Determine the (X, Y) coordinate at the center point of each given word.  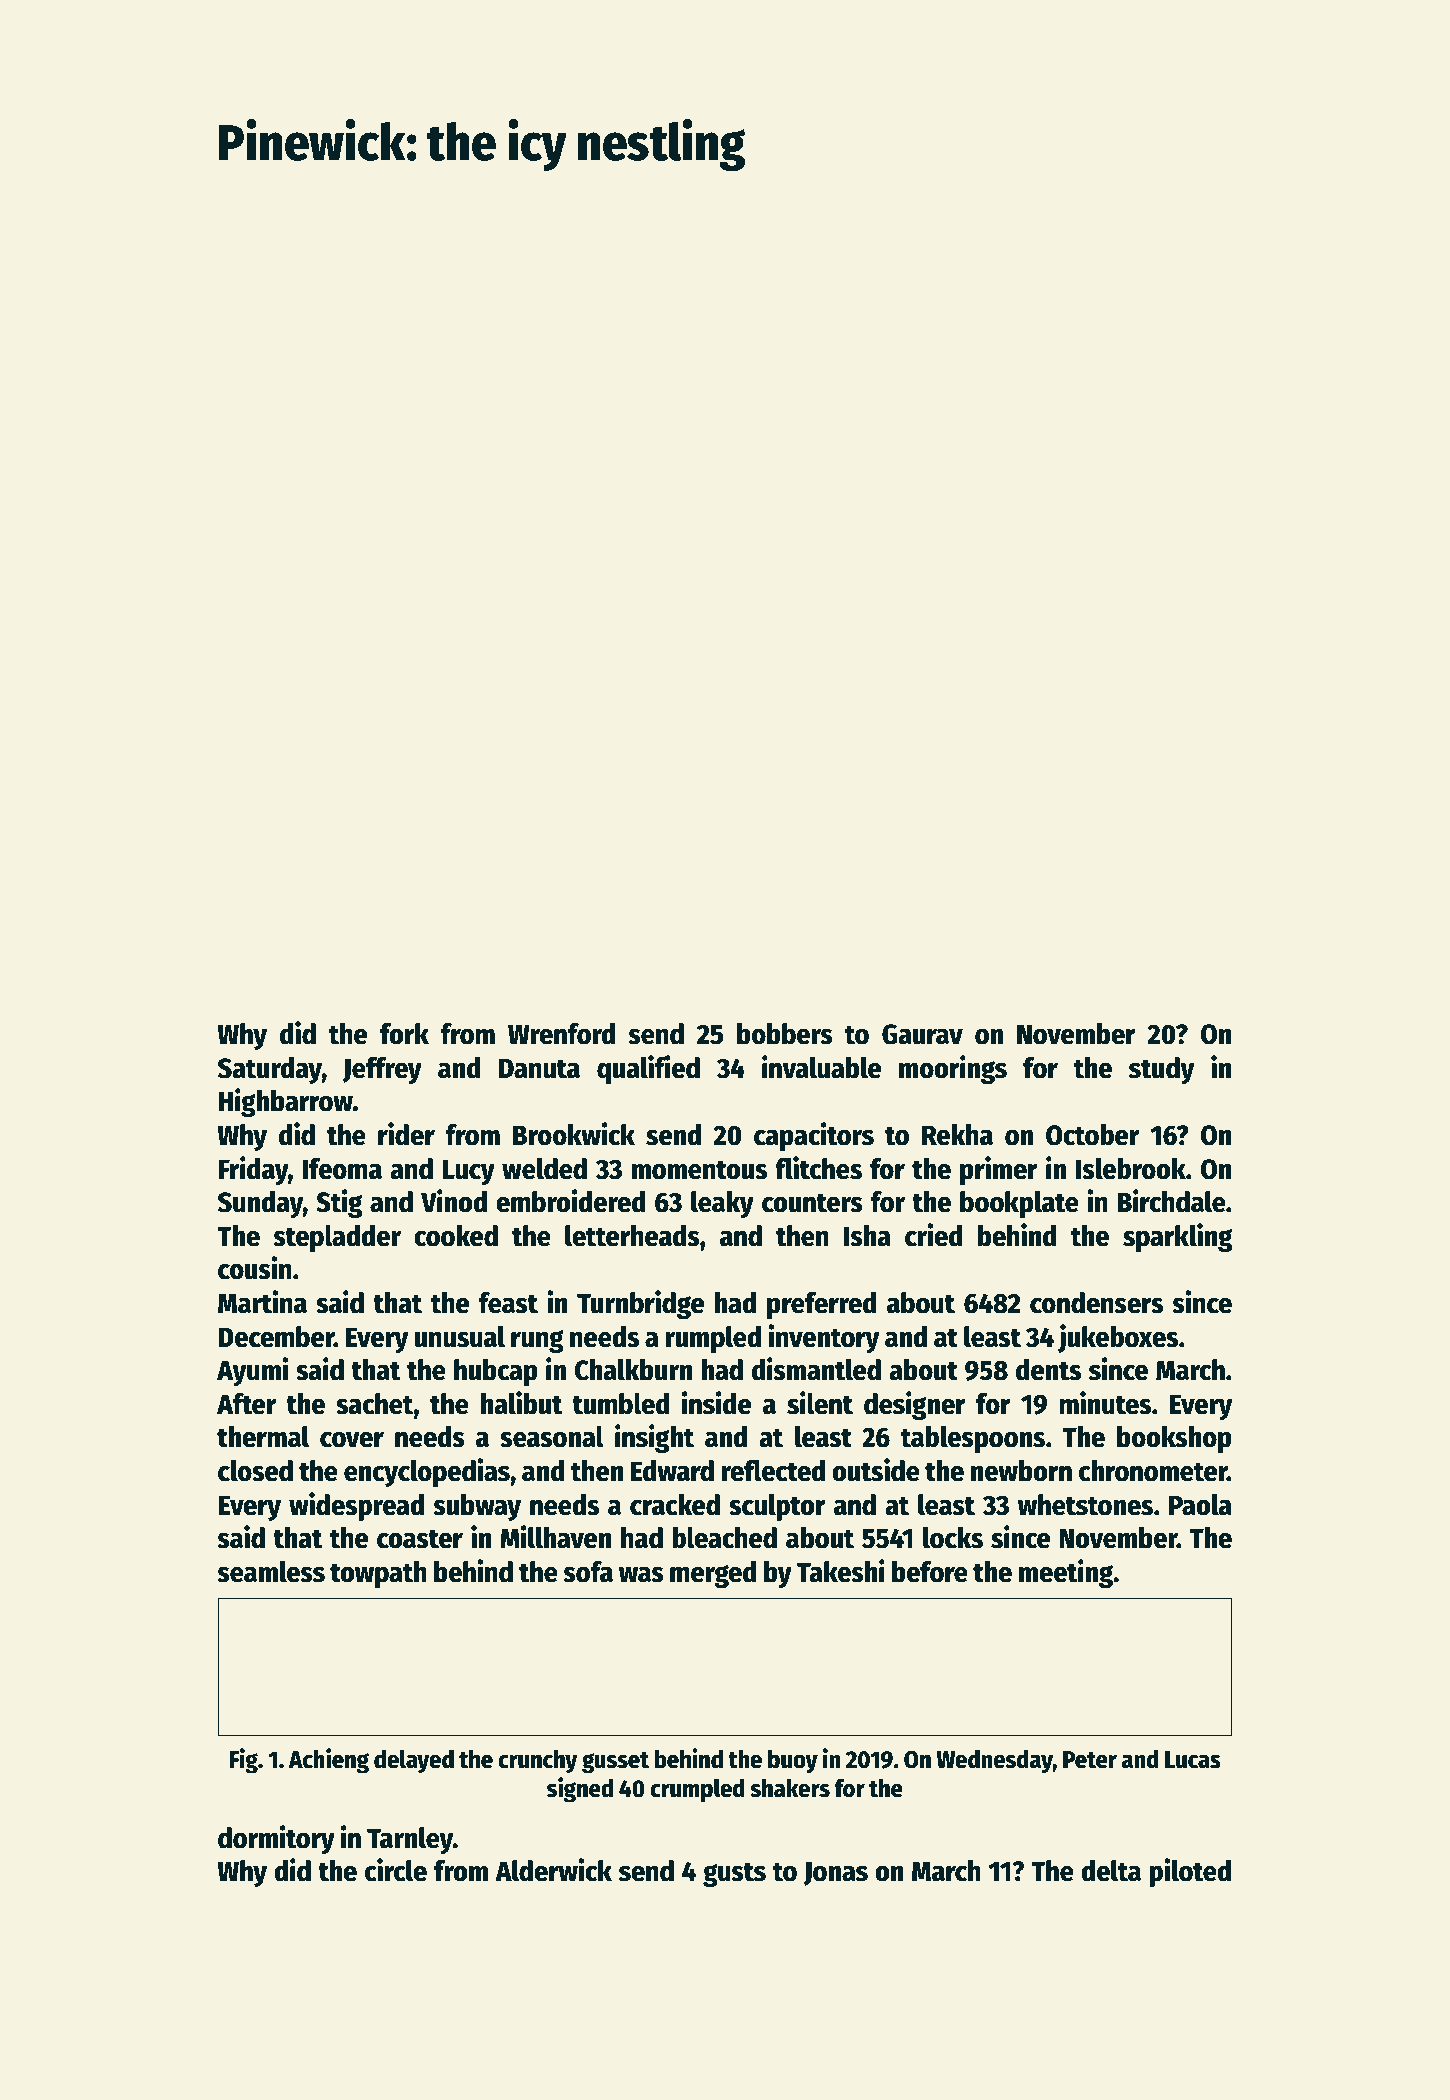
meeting (1066, 1573)
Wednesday (994, 1761)
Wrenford (561, 1034)
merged (713, 1574)
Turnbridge (640, 1304)
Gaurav (922, 1034)
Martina (262, 1302)
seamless (271, 1572)
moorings (953, 1069)
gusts (734, 1874)
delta (1111, 1871)
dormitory (276, 1839)
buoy (793, 1761)
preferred (822, 1305)
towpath (378, 1574)
